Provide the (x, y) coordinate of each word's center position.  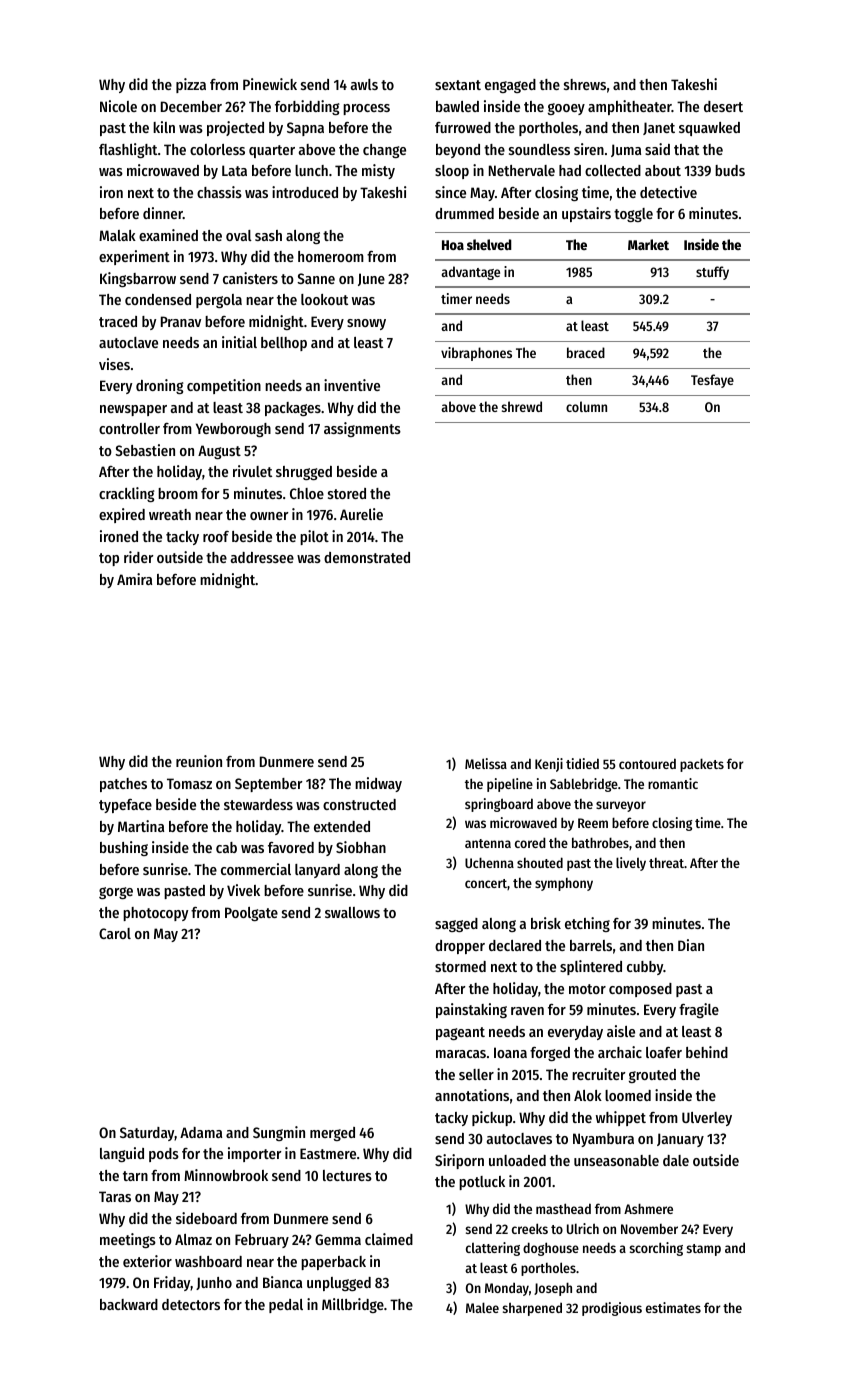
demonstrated (367, 557)
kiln (164, 127)
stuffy (712, 273)
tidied (582, 763)
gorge (116, 893)
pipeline (510, 785)
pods (164, 1155)
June (371, 279)
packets (702, 765)
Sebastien (145, 450)
